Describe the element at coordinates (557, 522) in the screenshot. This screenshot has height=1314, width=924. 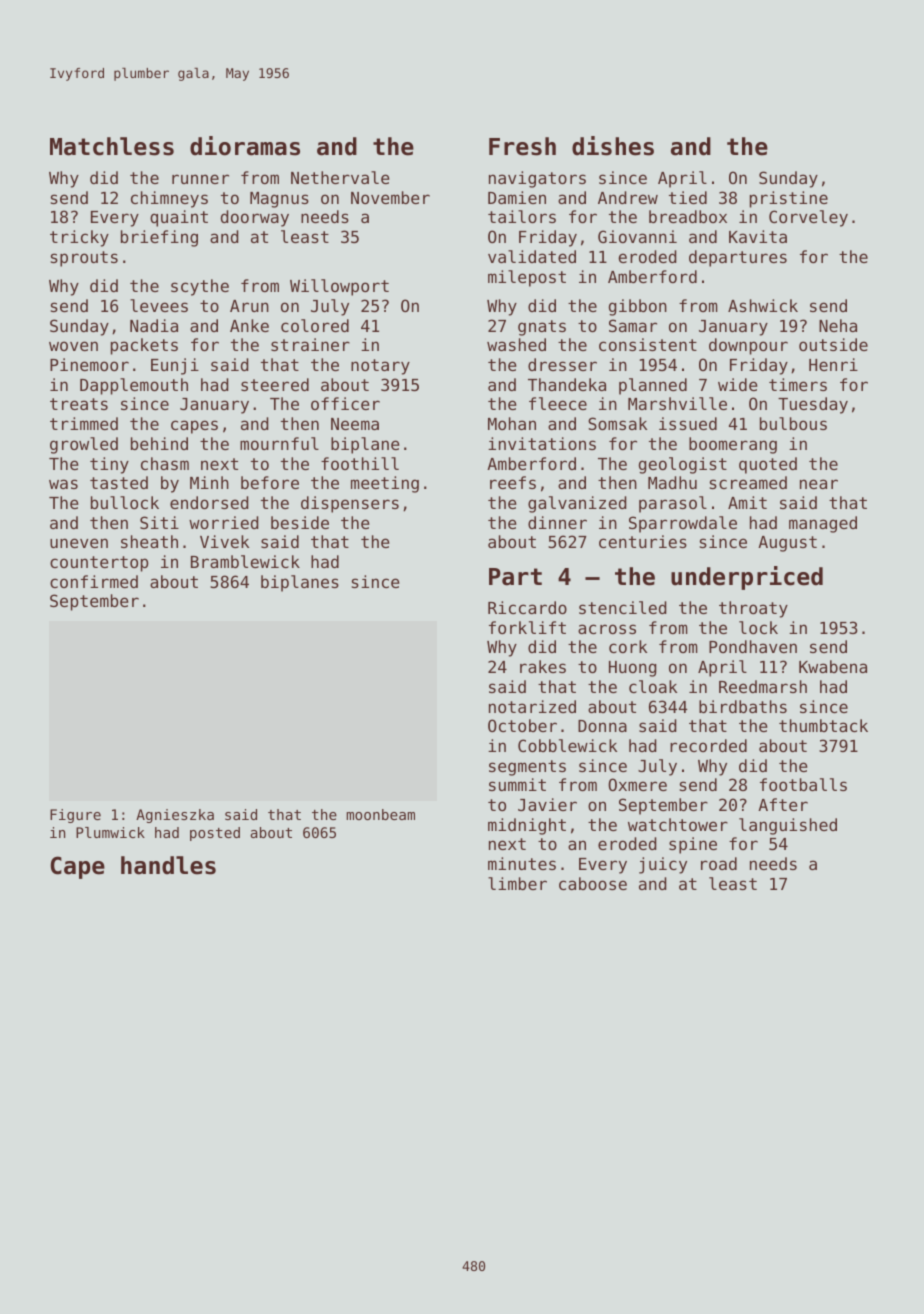
I see `dinner` at that location.
